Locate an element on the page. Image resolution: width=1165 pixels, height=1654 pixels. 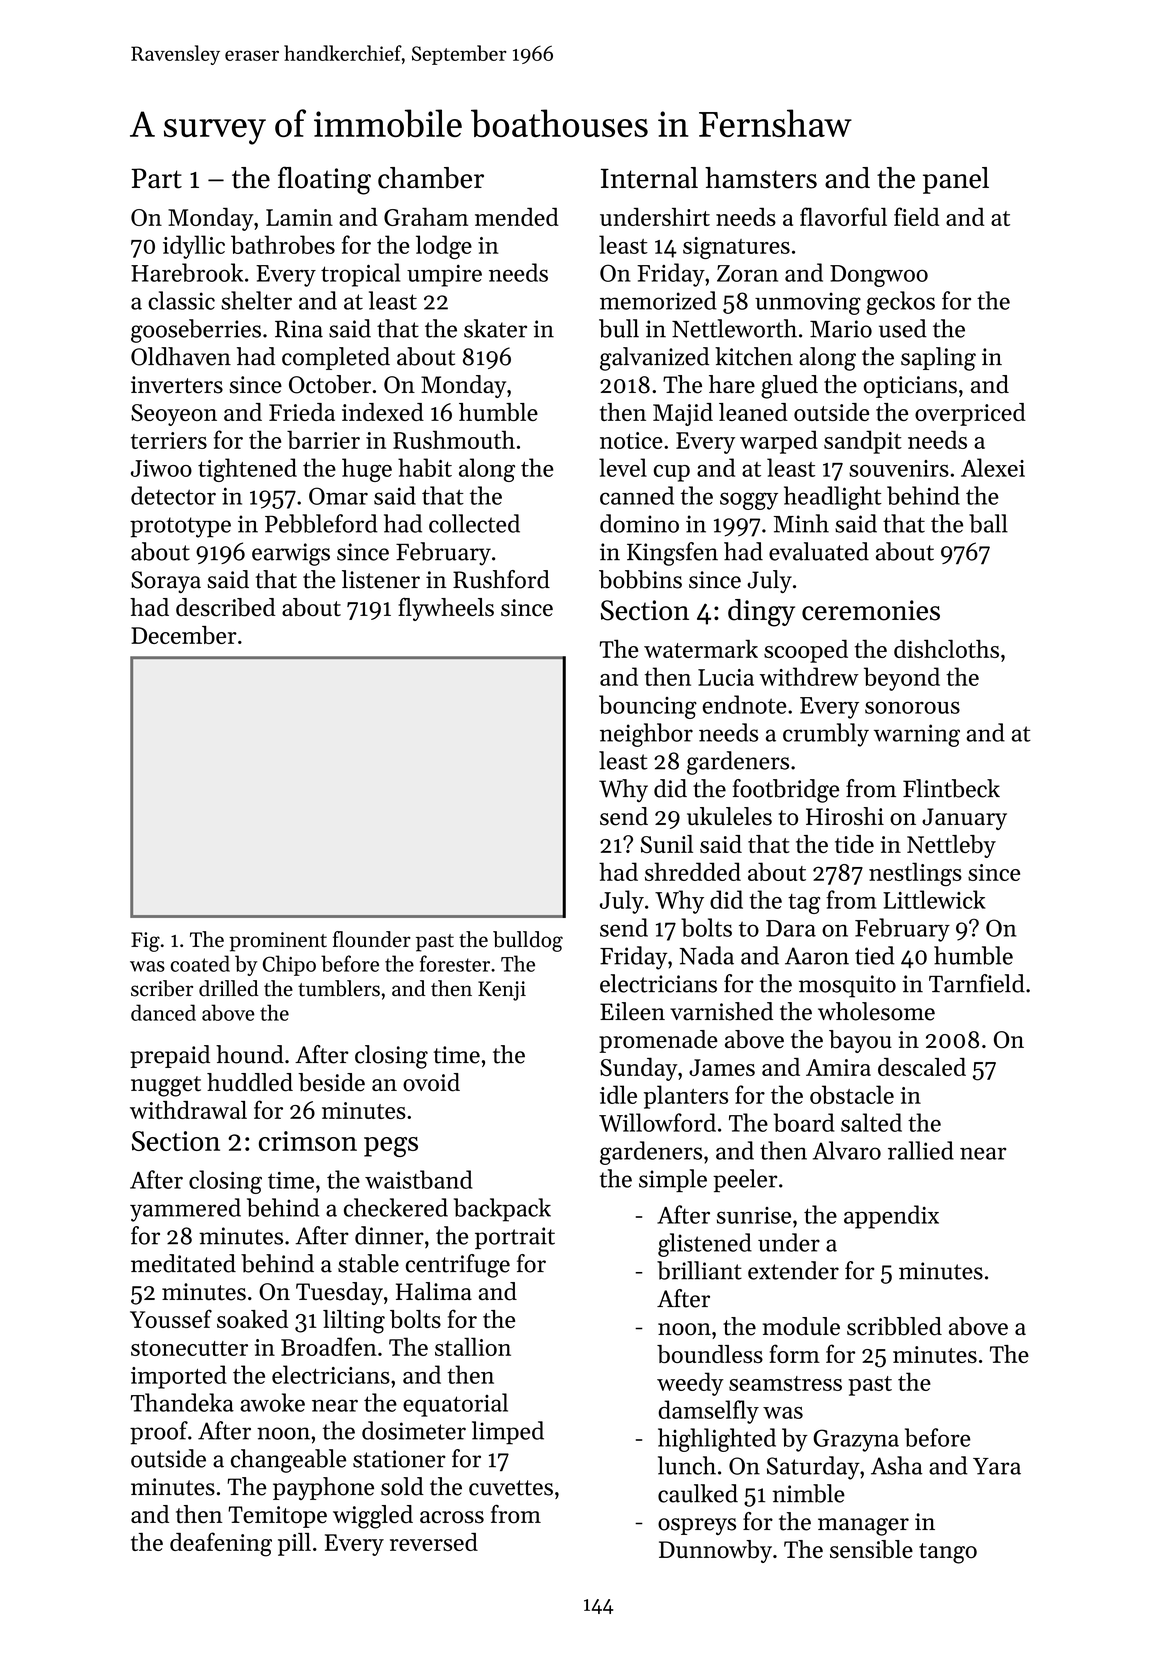
galvanized is located at coordinates (654, 359).
